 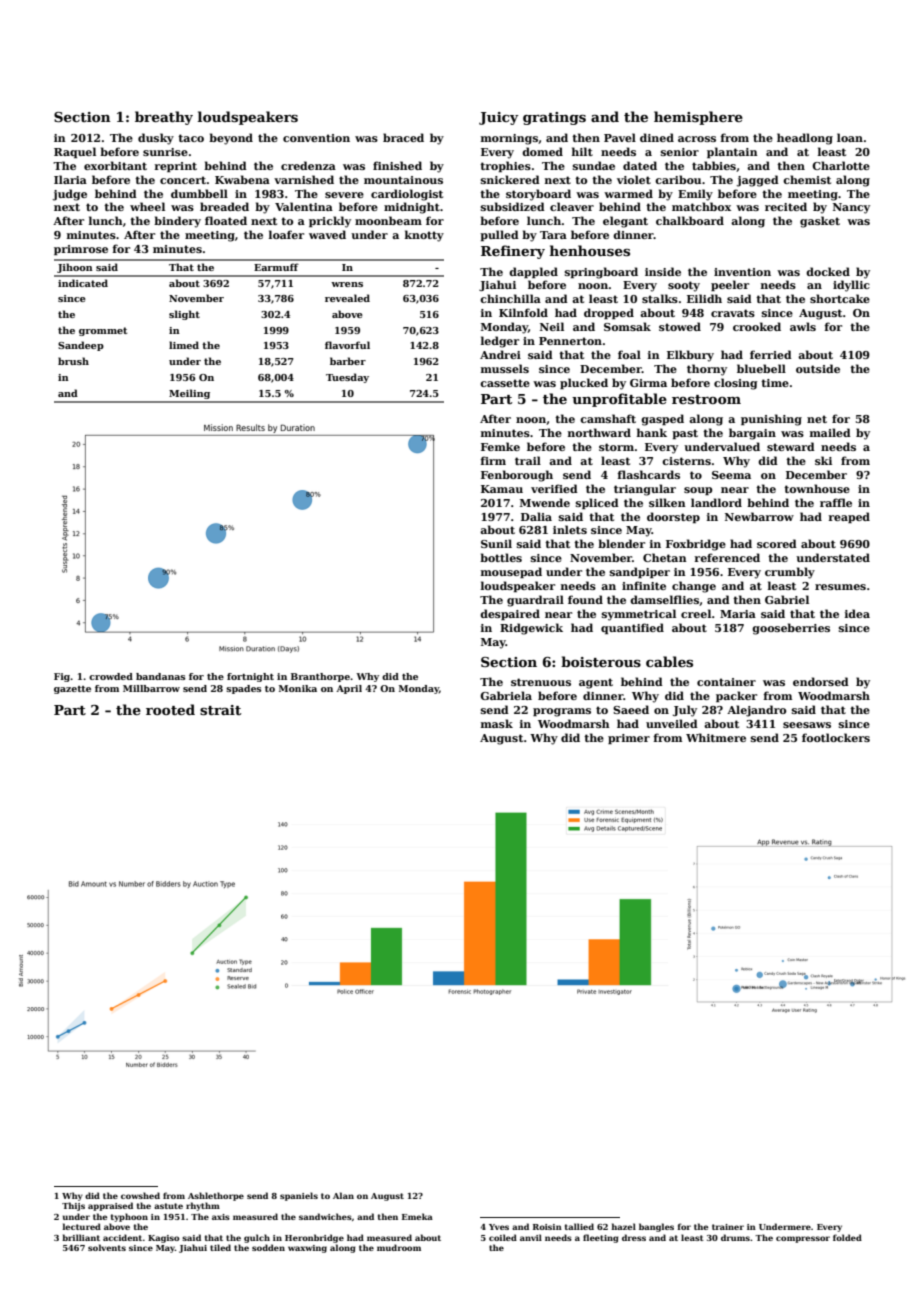 I want to click on judge, so click(x=70, y=195).
